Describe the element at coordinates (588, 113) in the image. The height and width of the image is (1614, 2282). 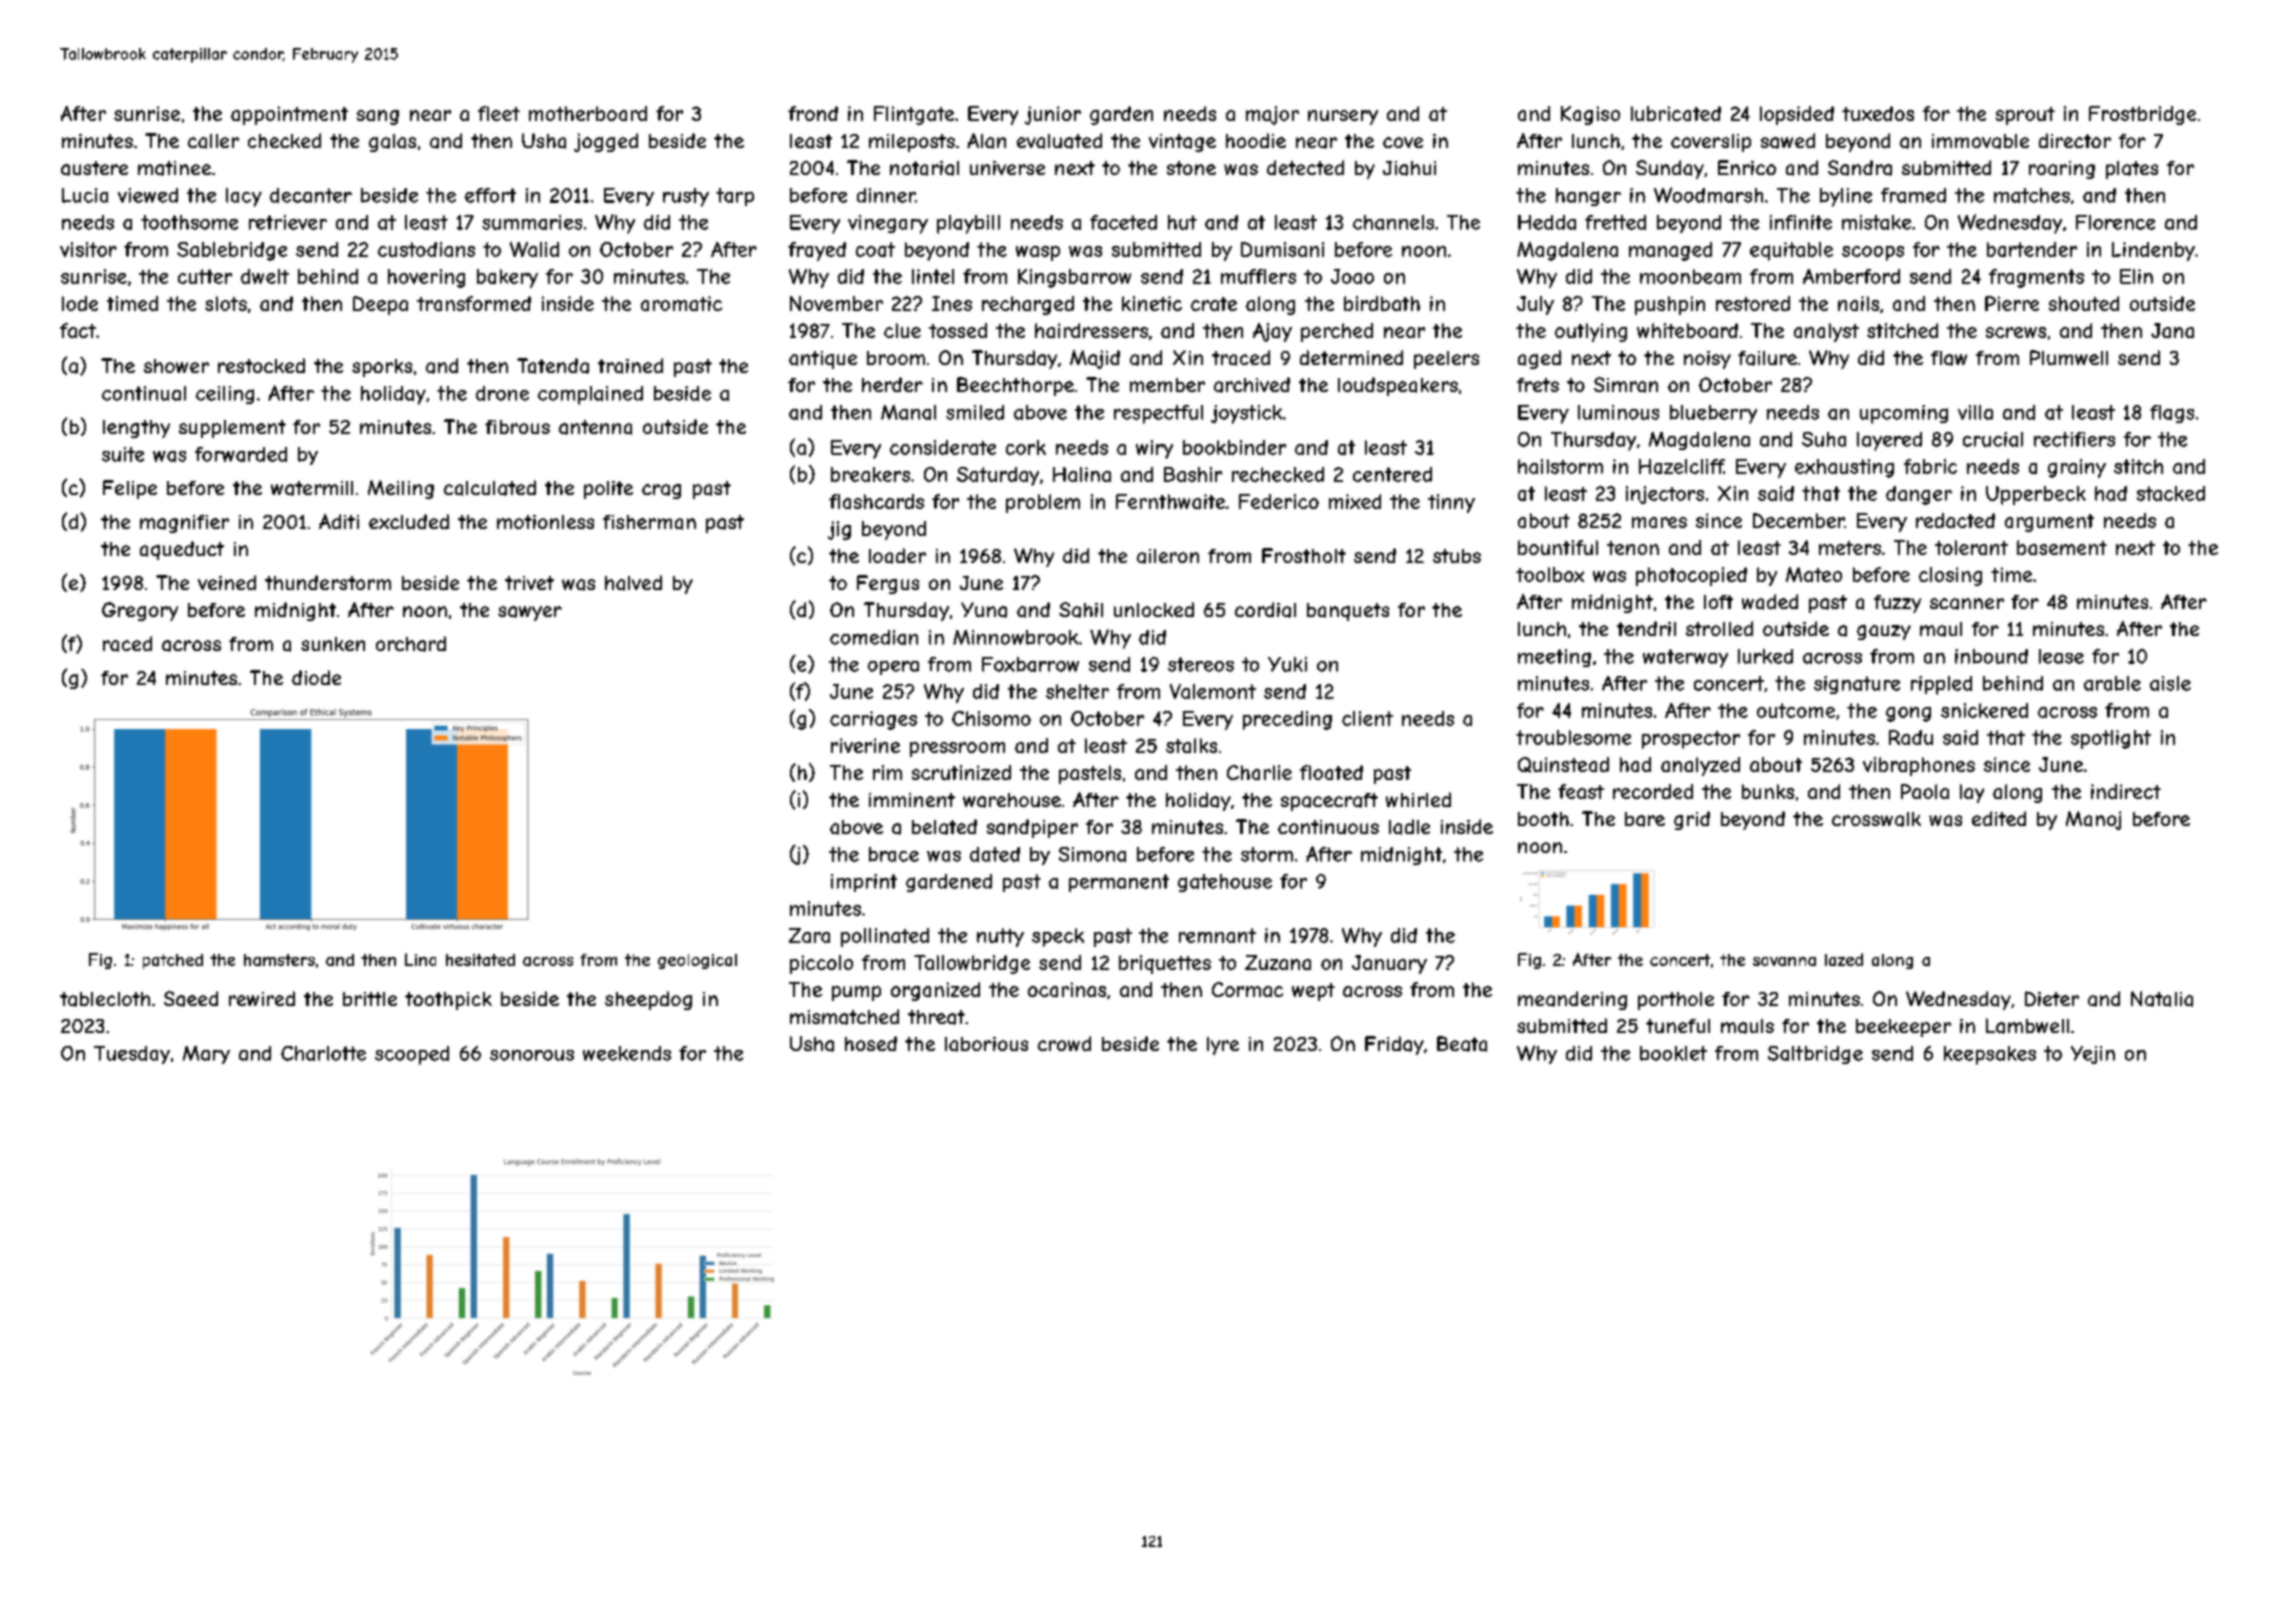
I see `motherboard` at that location.
